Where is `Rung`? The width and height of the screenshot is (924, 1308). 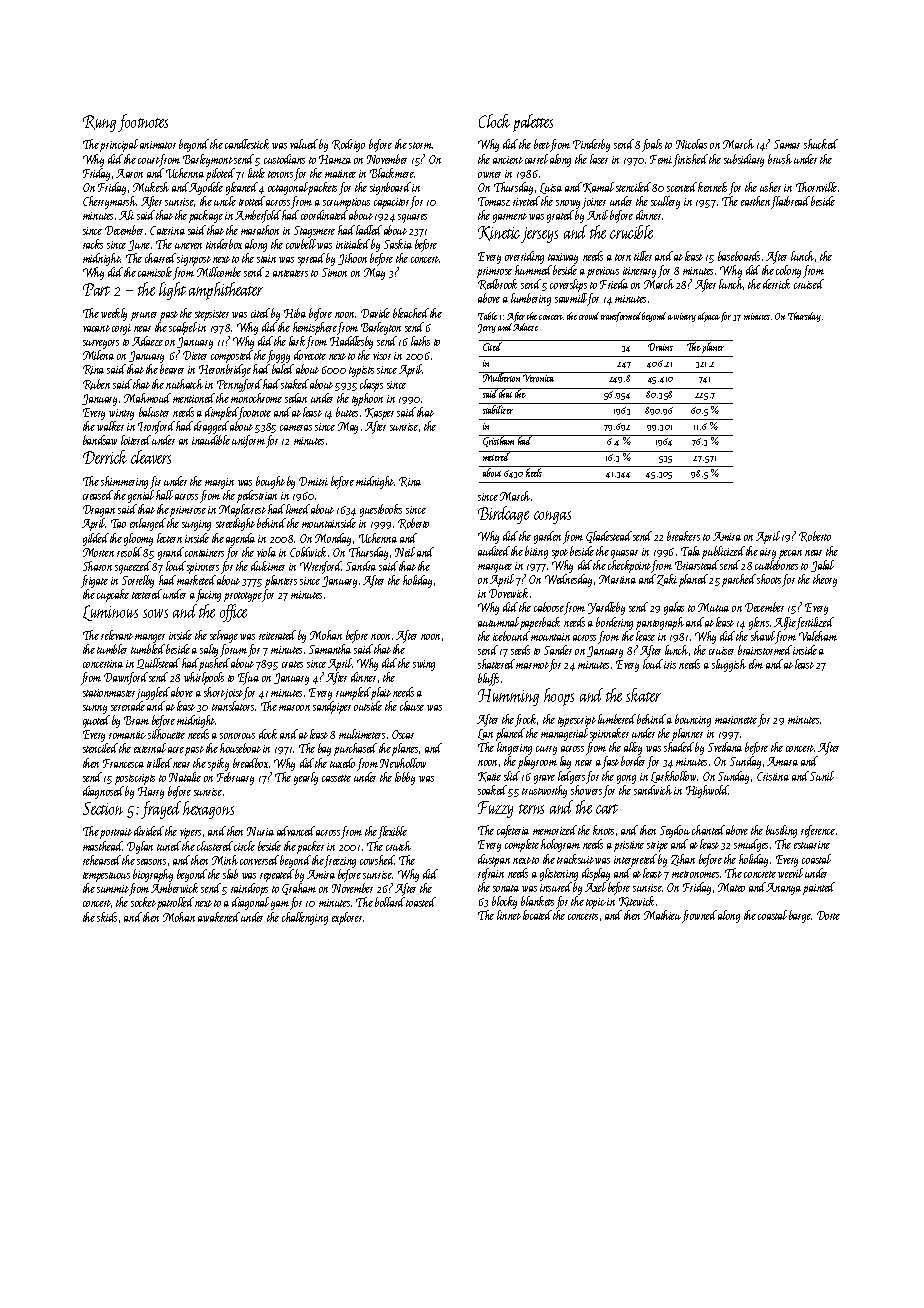
Rung is located at coordinates (99, 123).
